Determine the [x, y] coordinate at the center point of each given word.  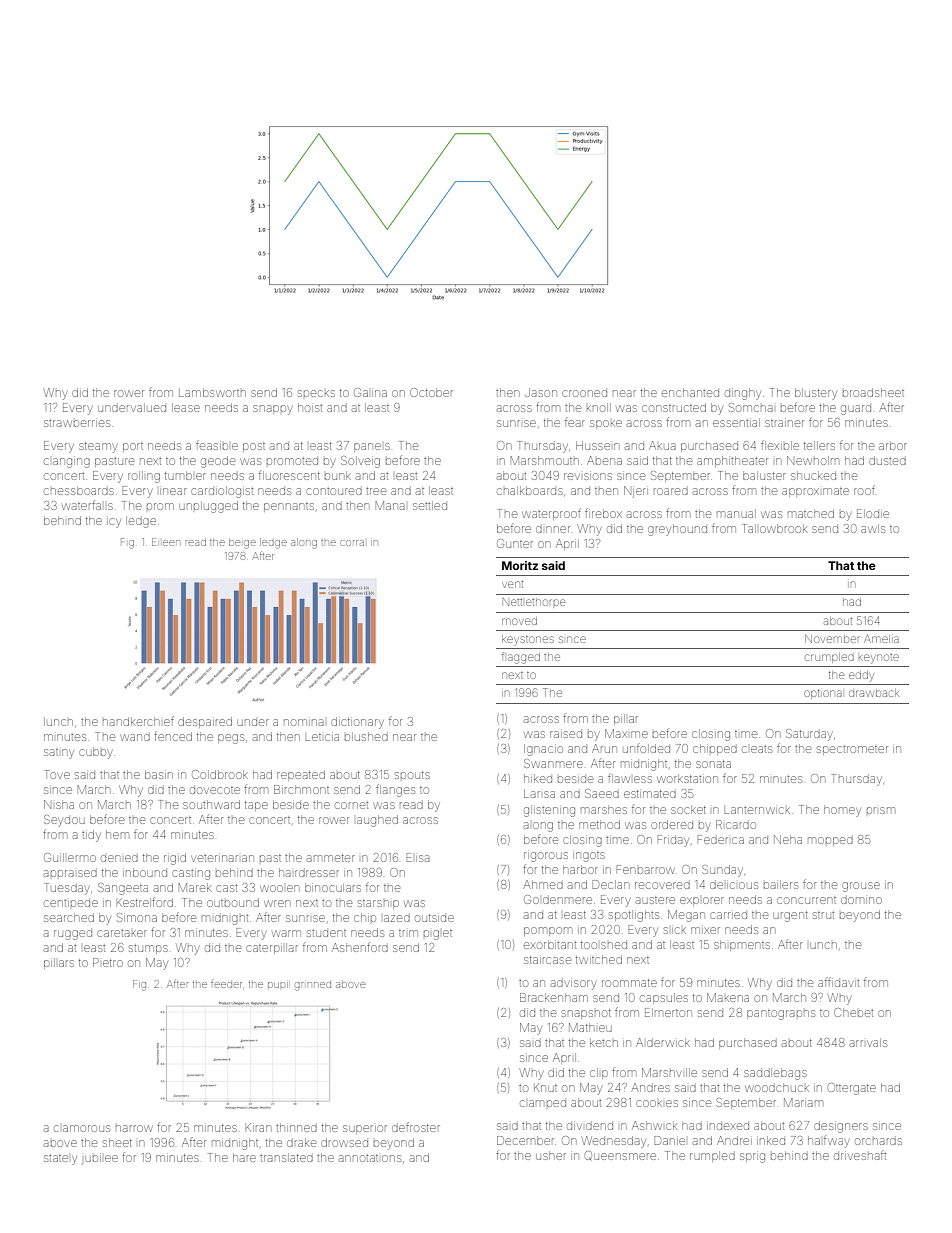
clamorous [82, 1128]
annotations [370, 1158]
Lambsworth [212, 392]
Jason [541, 392]
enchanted [690, 392]
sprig [752, 1158]
